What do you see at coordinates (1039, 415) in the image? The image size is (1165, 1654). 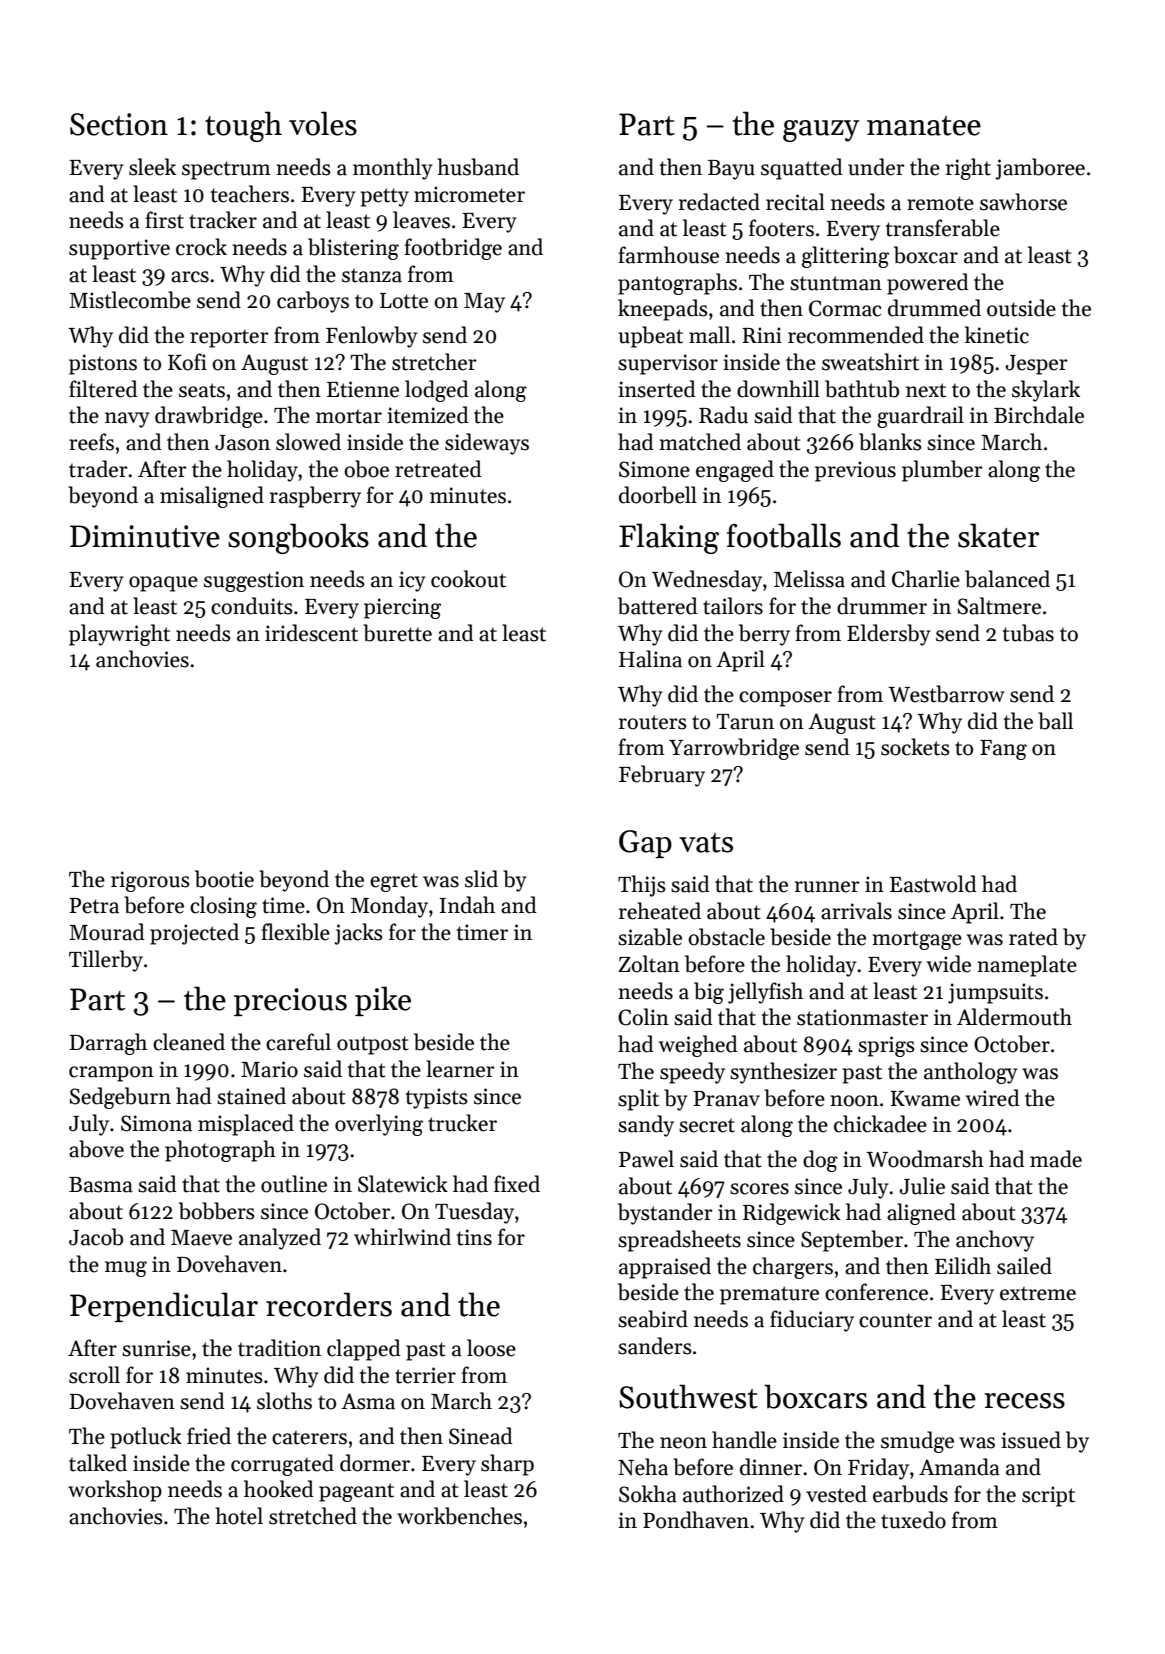 I see `Birchdale` at bounding box center [1039, 415].
